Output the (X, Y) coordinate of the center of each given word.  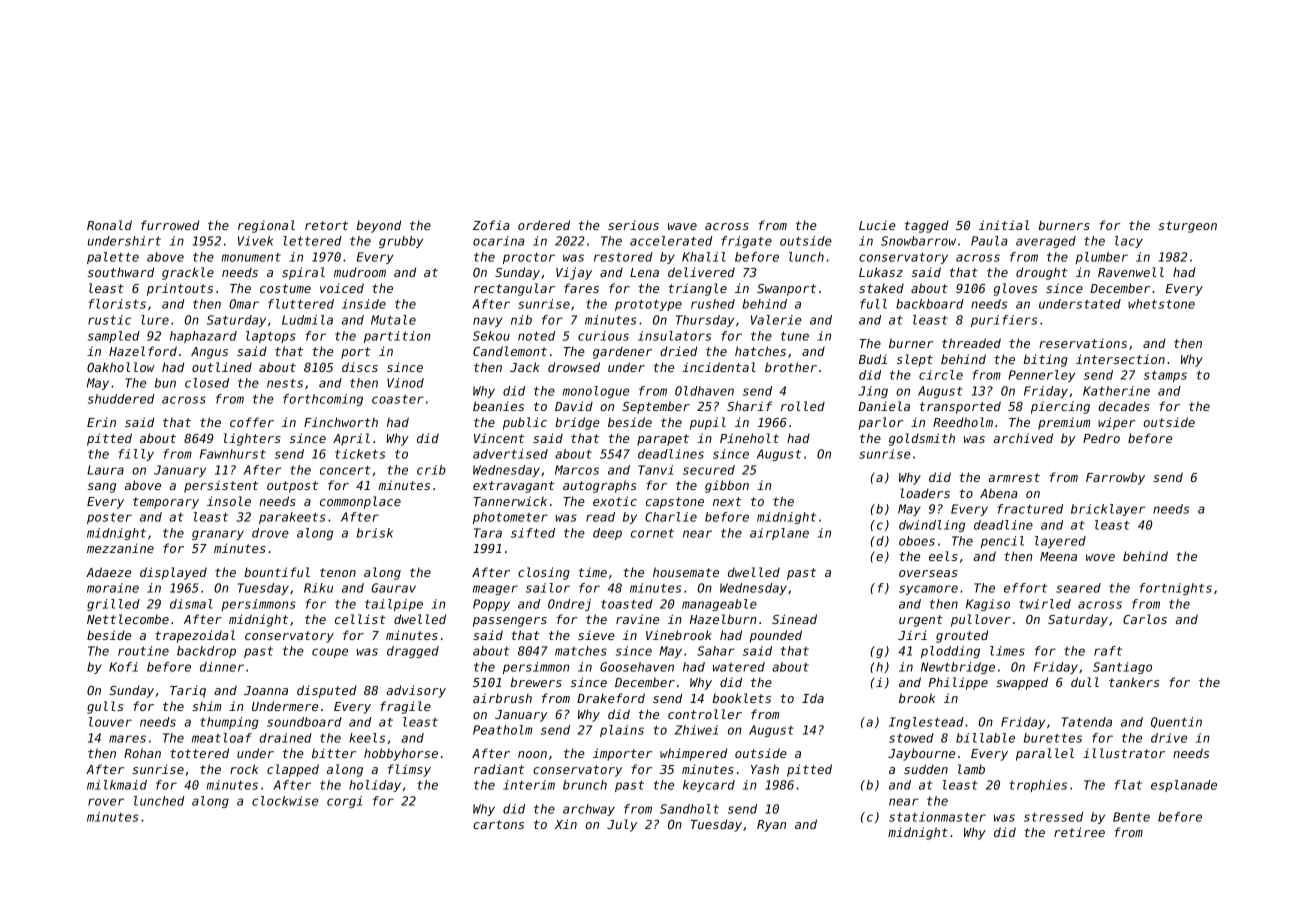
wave (682, 226)
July (622, 825)
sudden (926, 769)
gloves (1015, 289)
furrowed (170, 225)
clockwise (285, 801)
